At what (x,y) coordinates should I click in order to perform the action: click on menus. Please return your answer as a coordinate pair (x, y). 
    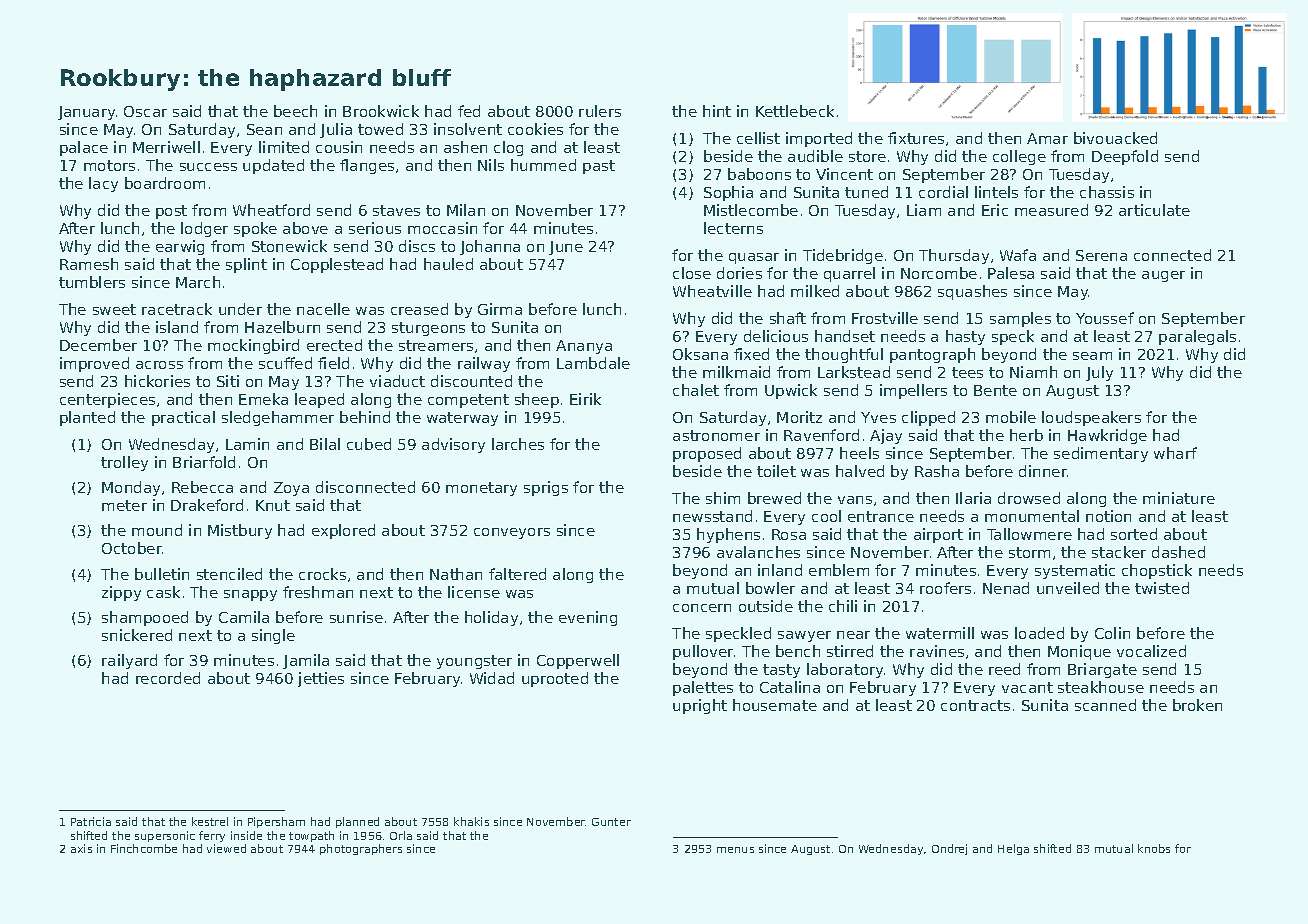
    Looking at the image, I should click on (735, 850).
